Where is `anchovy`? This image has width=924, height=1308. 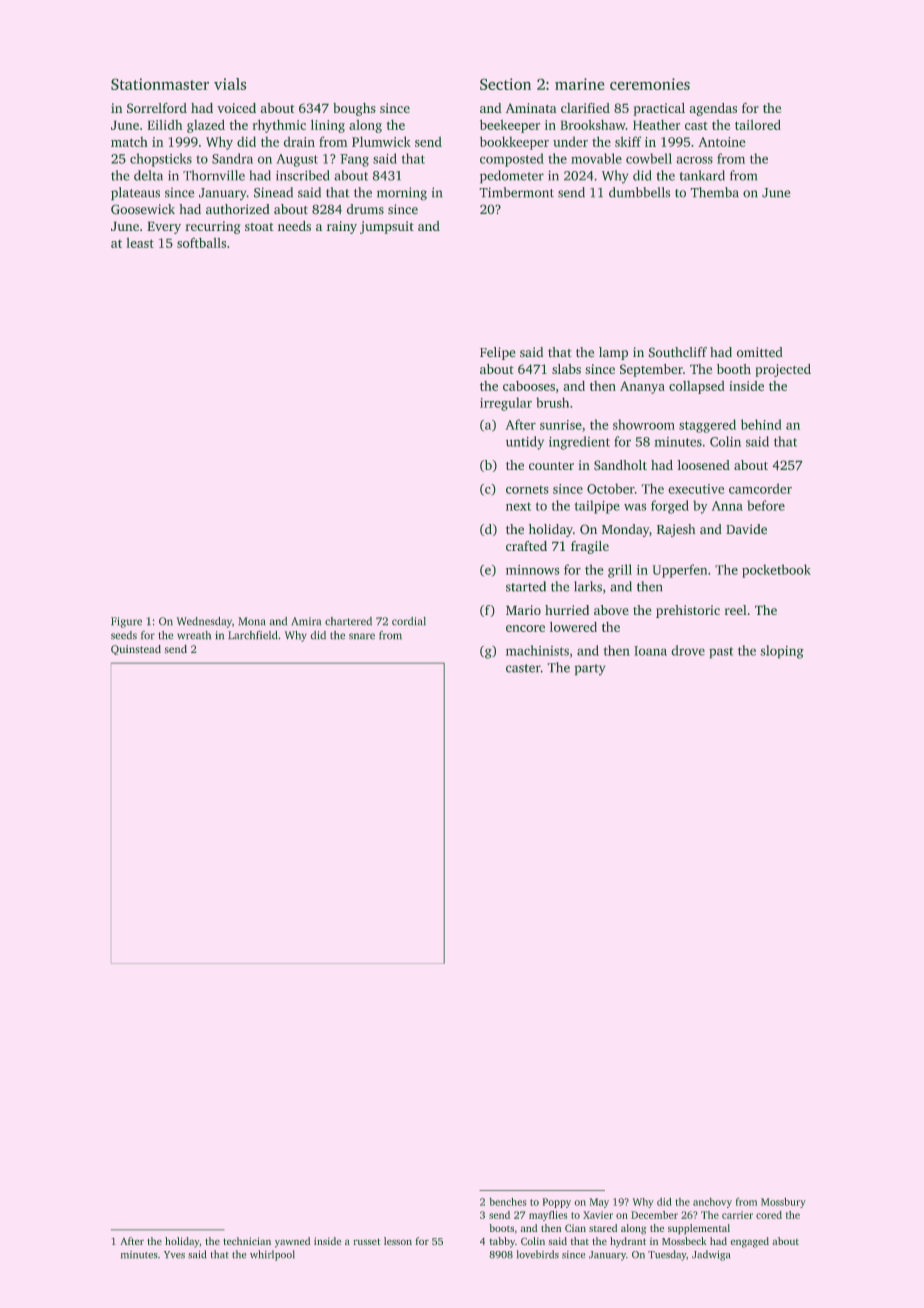 anchovy is located at coordinates (712, 1203).
